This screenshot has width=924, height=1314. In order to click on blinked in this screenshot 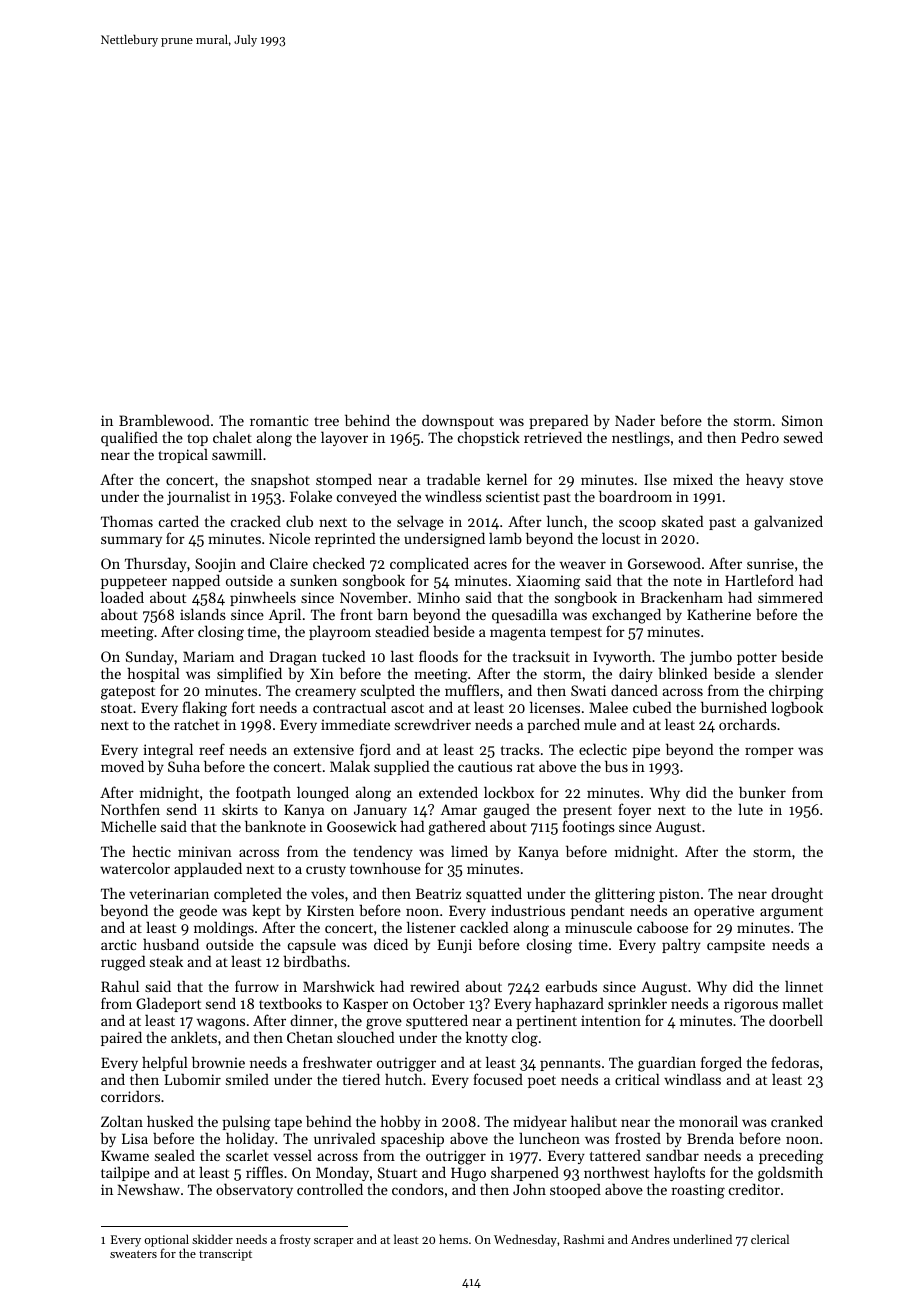, I will do `click(683, 673)`.
